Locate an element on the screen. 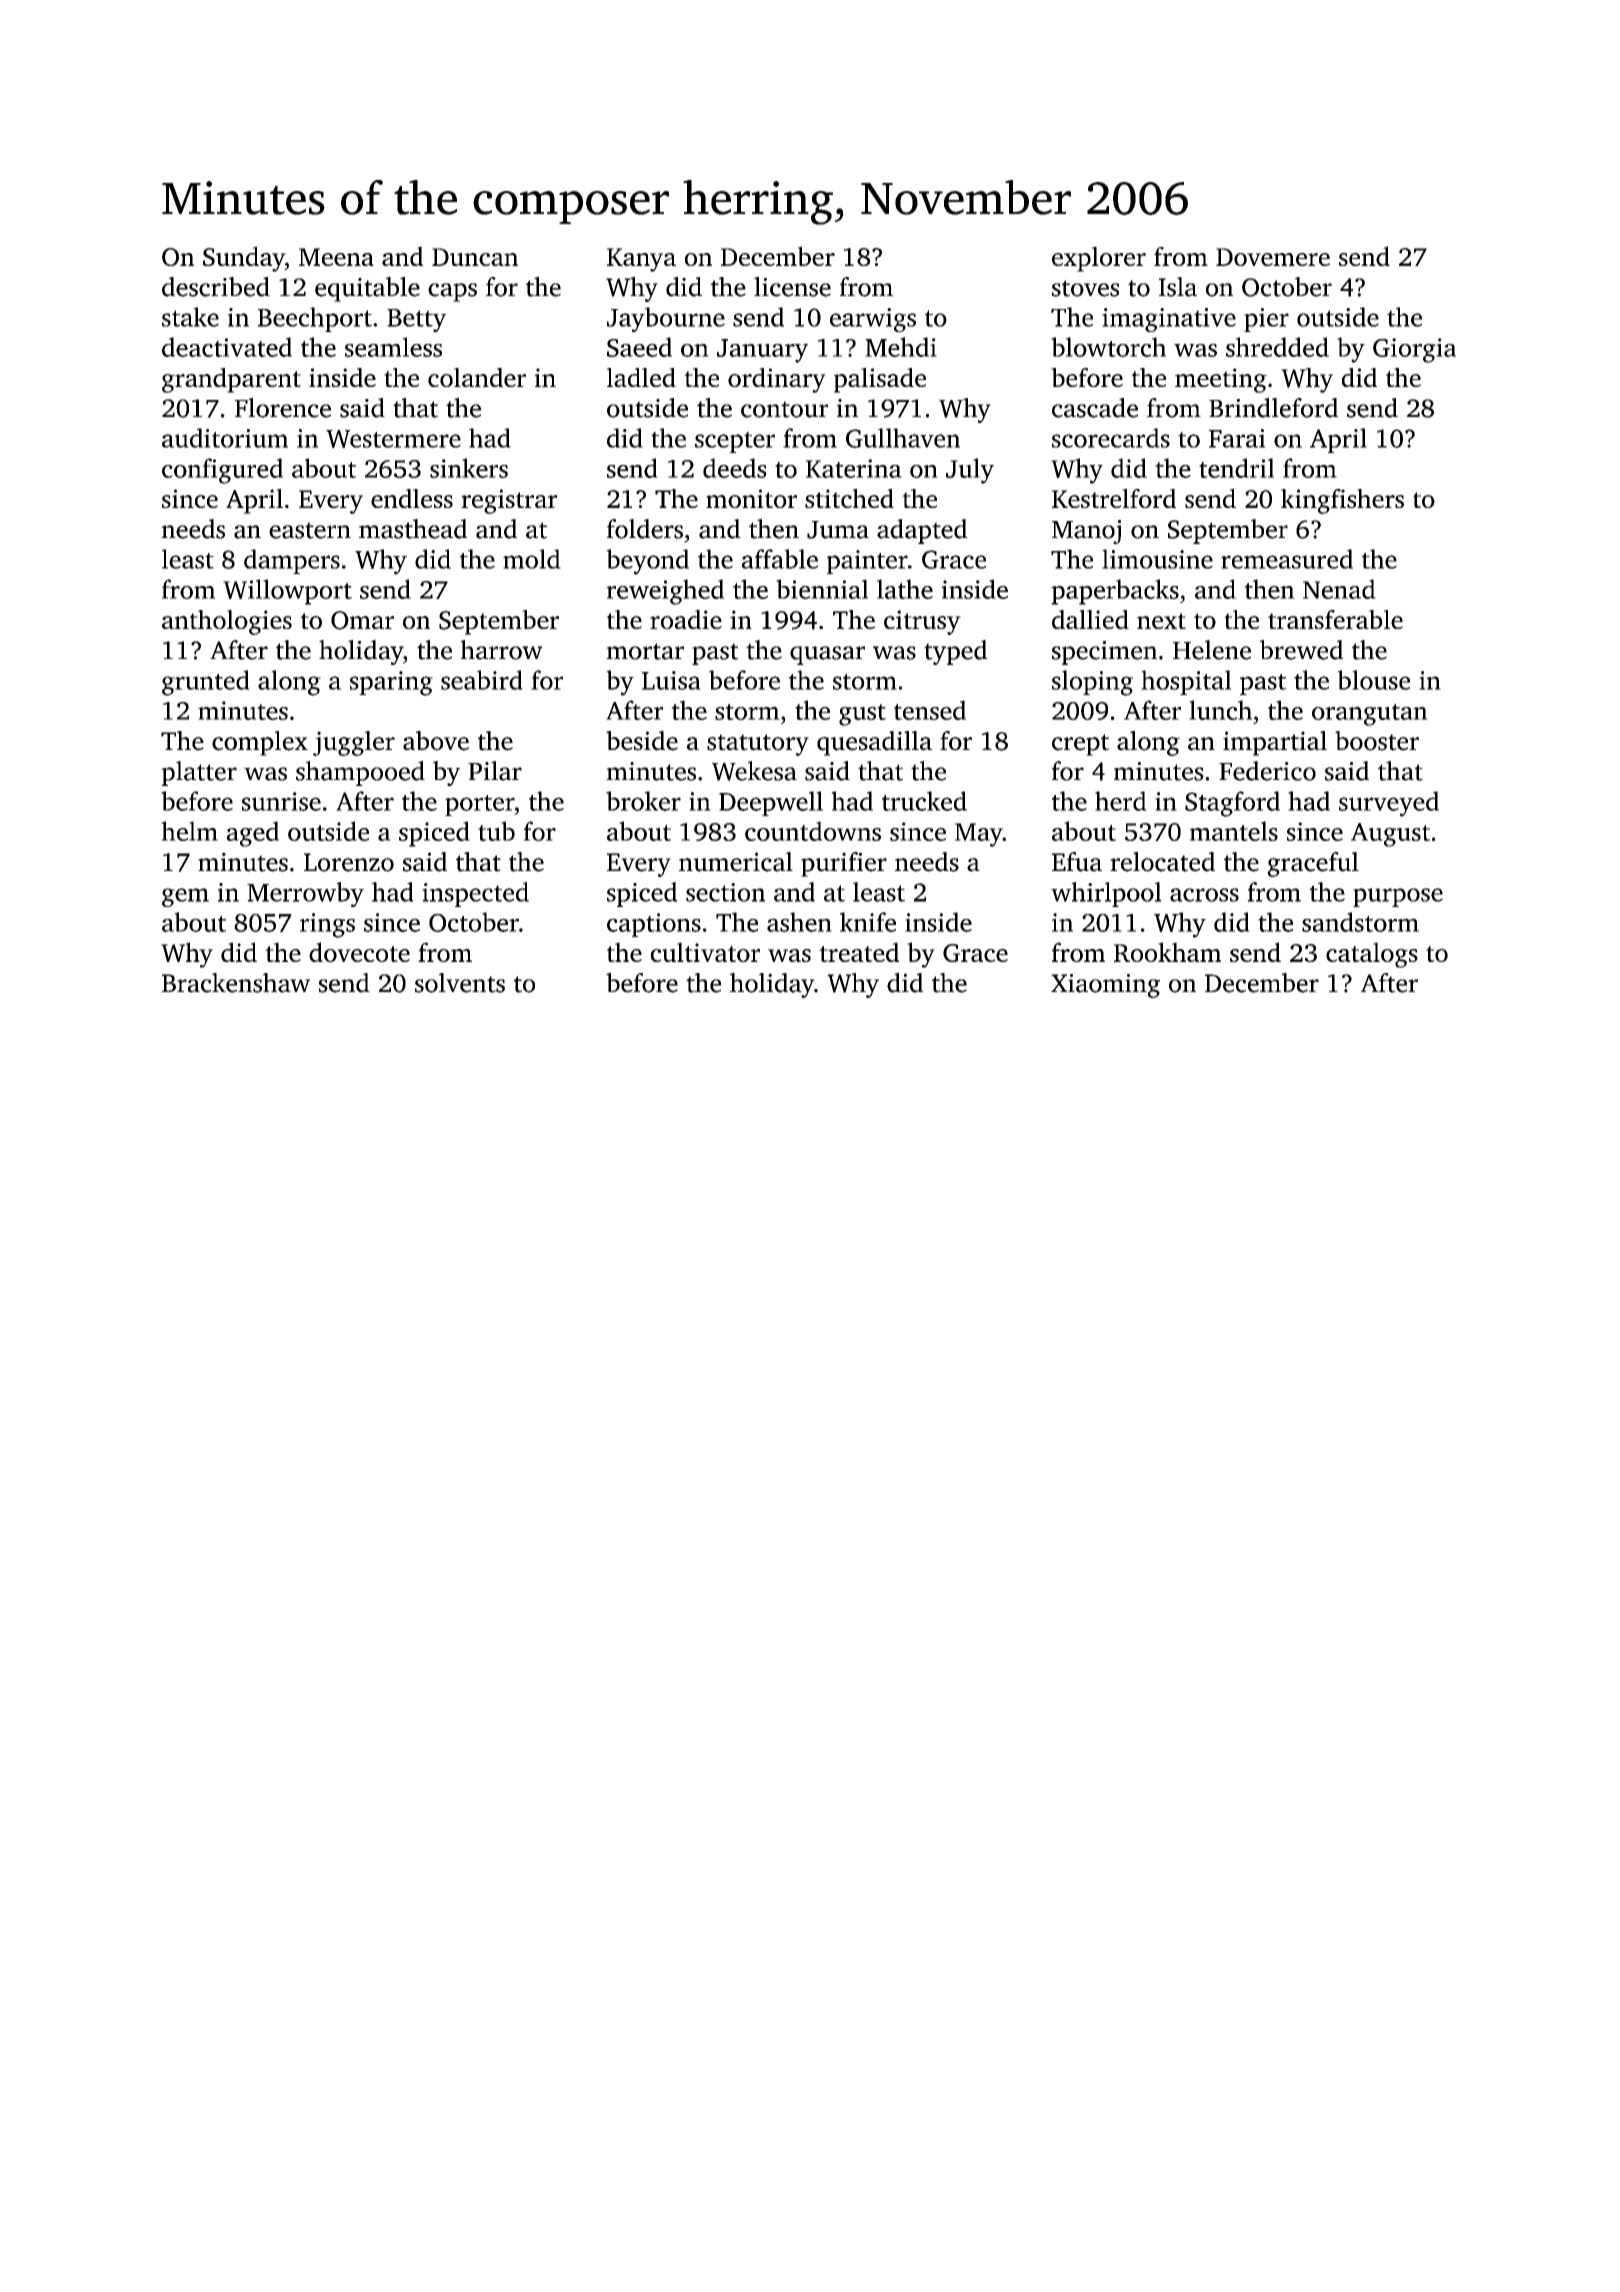  helm is located at coordinates (189, 831).
